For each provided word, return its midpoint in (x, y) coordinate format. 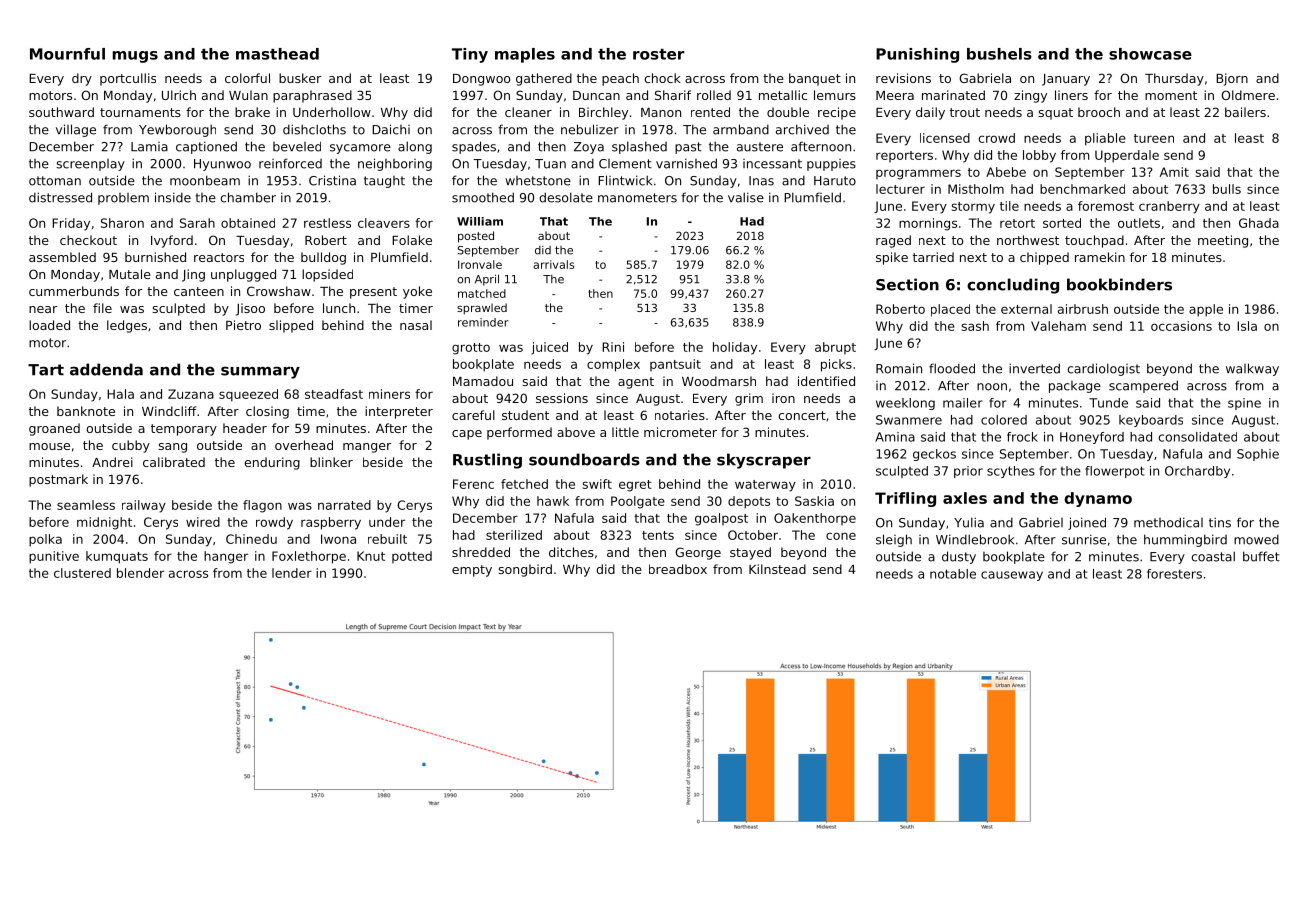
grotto (471, 349)
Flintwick (625, 180)
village (76, 130)
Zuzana (191, 394)
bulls (1227, 189)
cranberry (1169, 207)
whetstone (538, 181)
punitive (54, 557)
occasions (1181, 326)
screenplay (90, 165)
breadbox (678, 569)
